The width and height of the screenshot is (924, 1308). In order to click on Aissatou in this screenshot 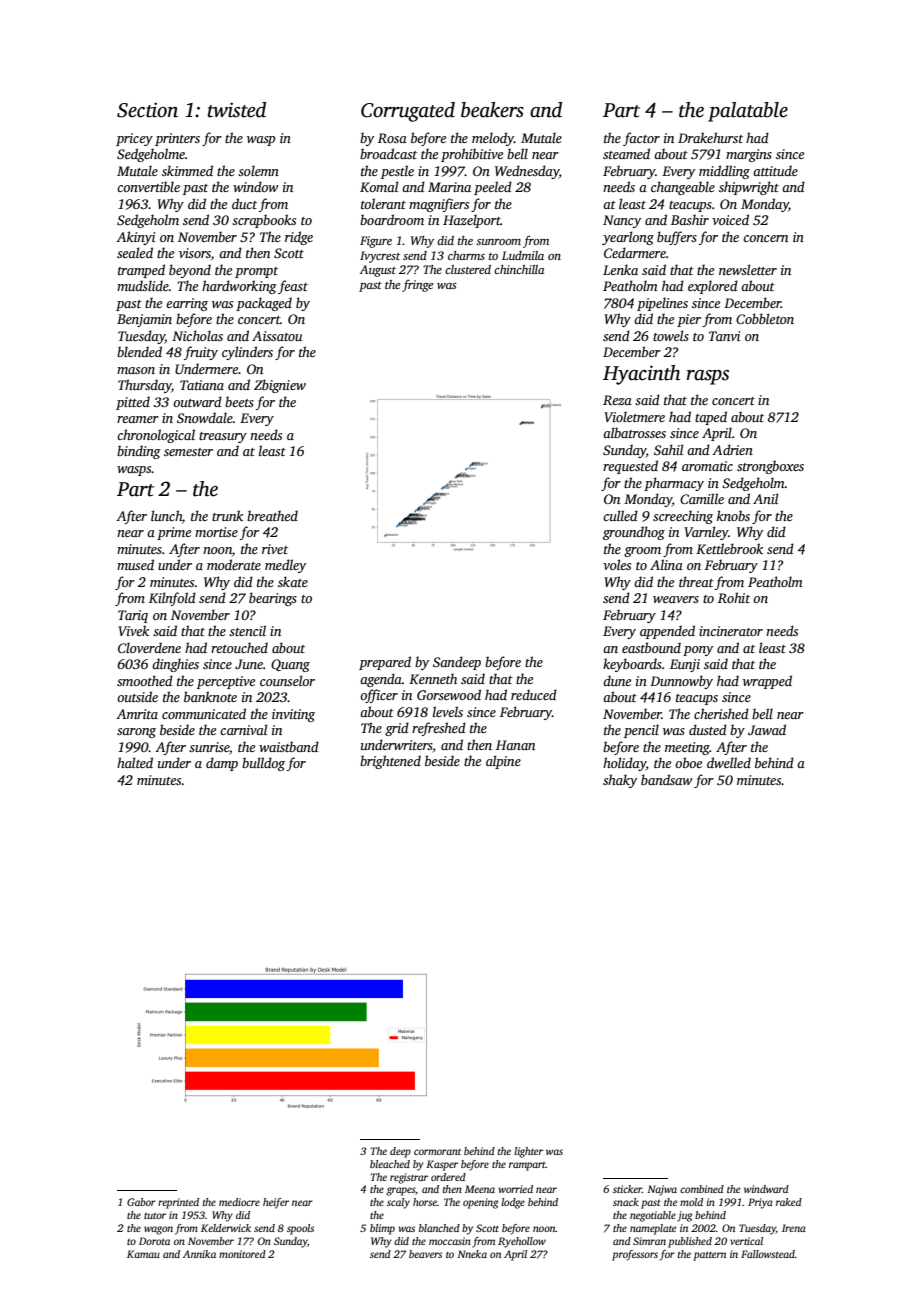, I will do `click(277, 336)`.
